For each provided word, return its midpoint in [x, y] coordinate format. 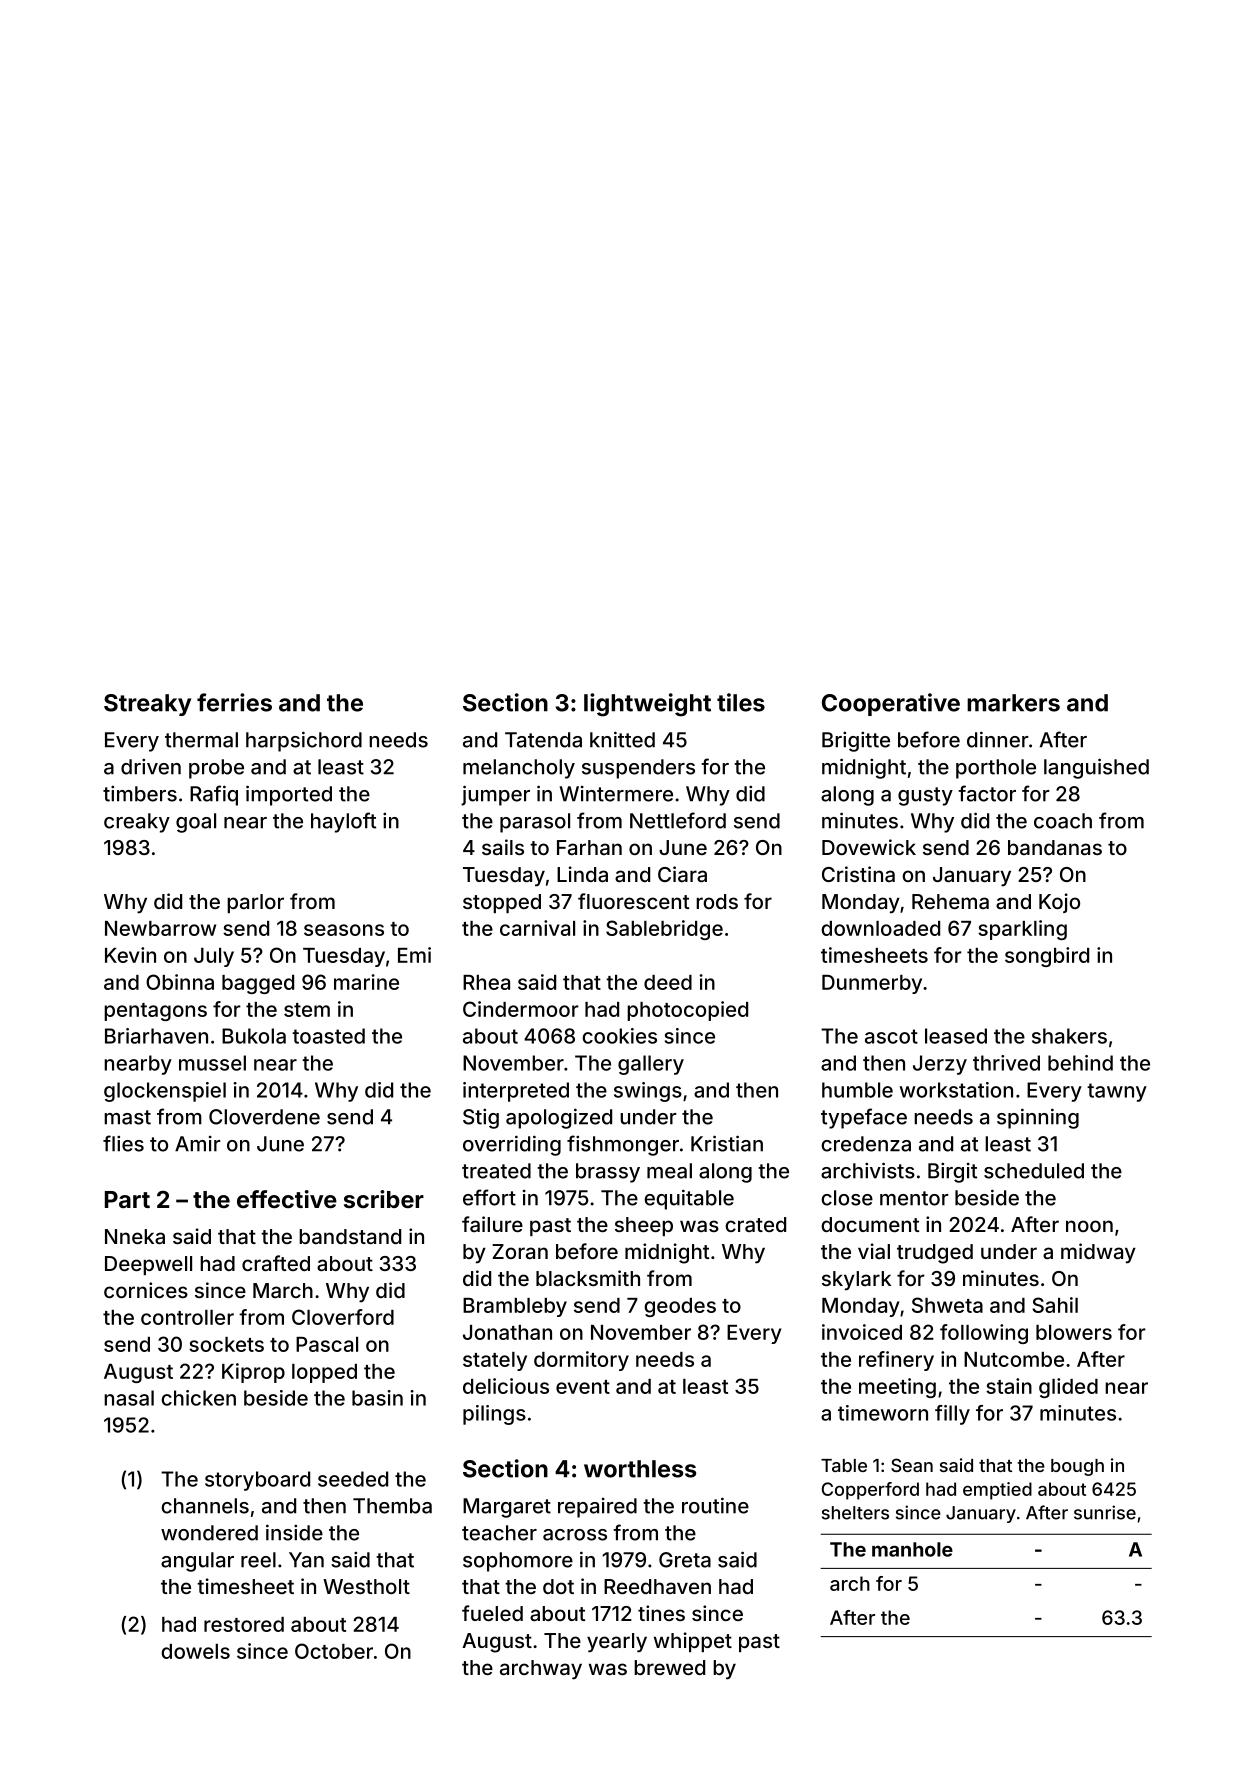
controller [187, 1317]
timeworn [883, 1413]
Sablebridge [664, 930]
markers [1013, 703]
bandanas [1055, 847]
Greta [685, 1560]
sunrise [1105, 1512]
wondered [209, 1533]
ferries [234, 702]
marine [366, 982]
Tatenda [543, 740]
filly [952, 1415]
